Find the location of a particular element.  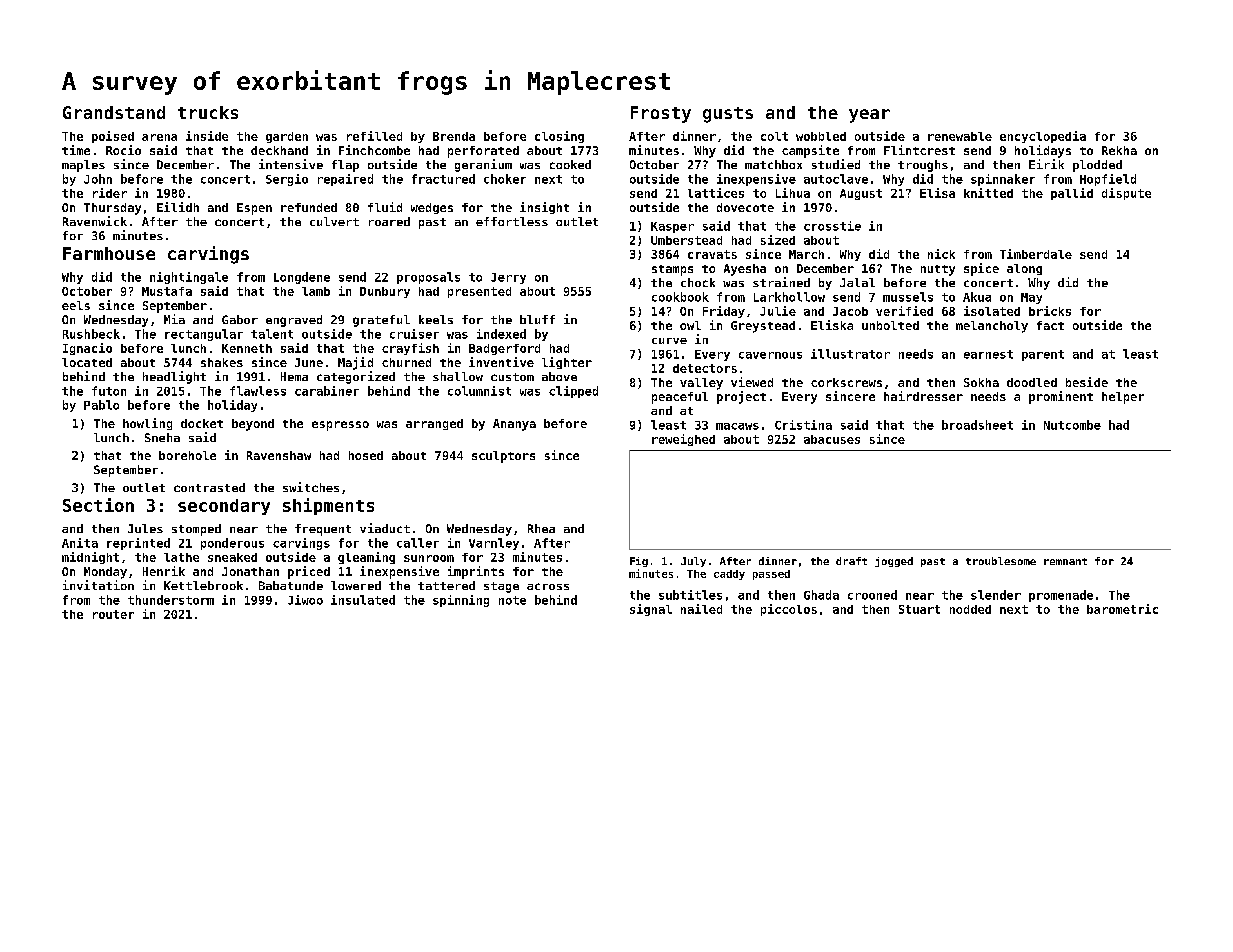

gusts is located at coordinates (728, 115).
